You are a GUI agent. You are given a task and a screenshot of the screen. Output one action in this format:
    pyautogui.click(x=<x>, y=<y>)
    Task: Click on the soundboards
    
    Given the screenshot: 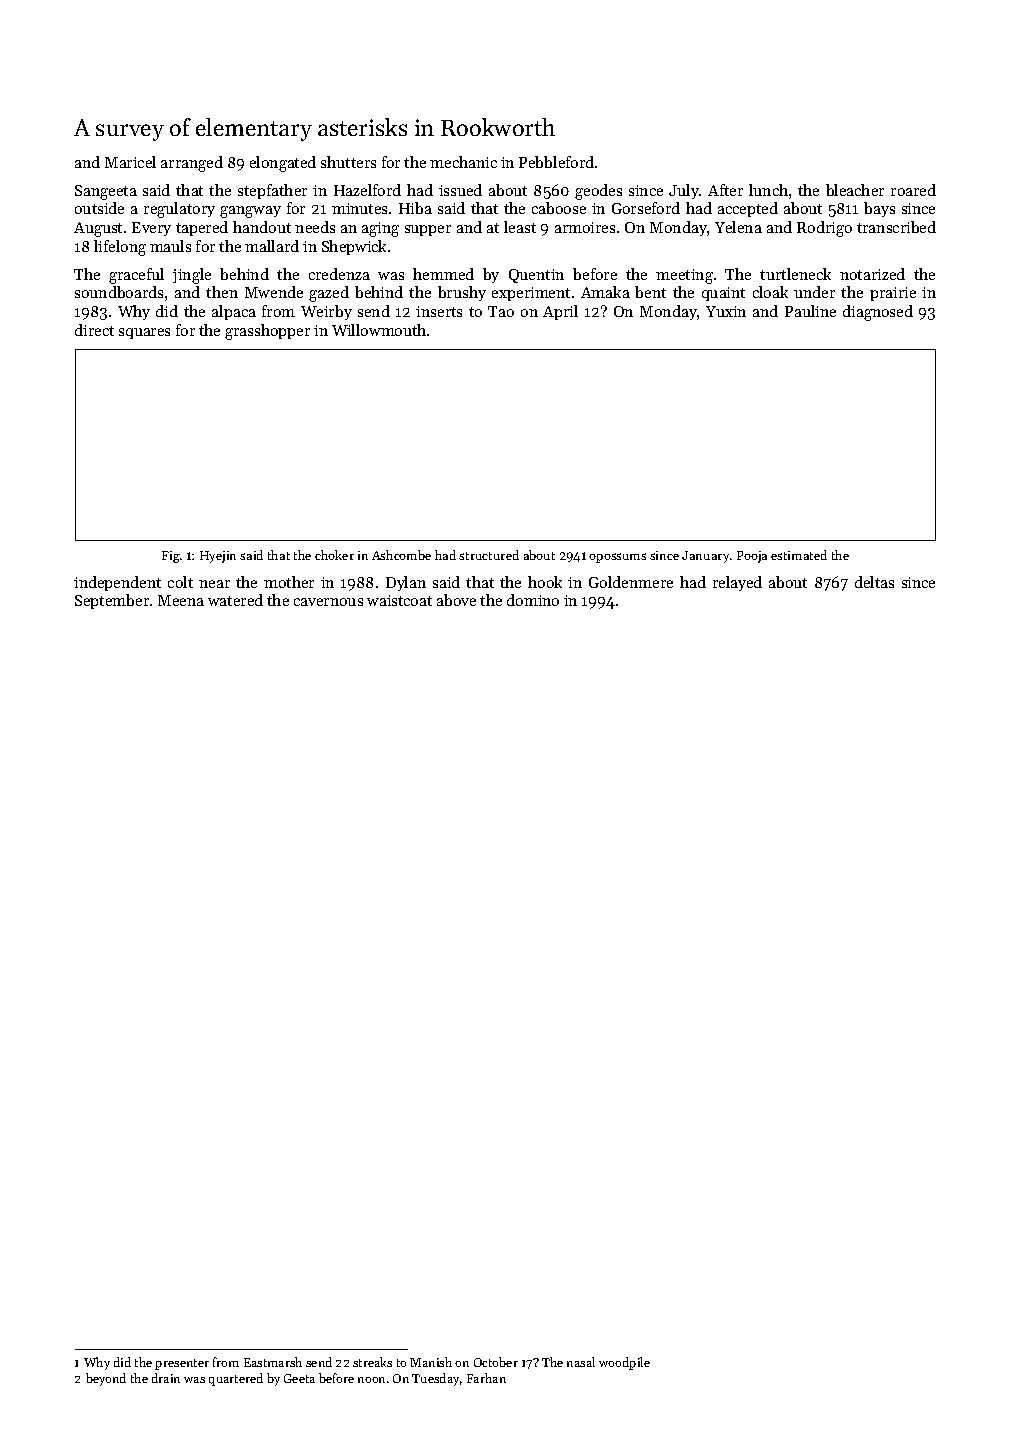 What is the action you would take?
    pyautogui.click(x=119, y=292)
